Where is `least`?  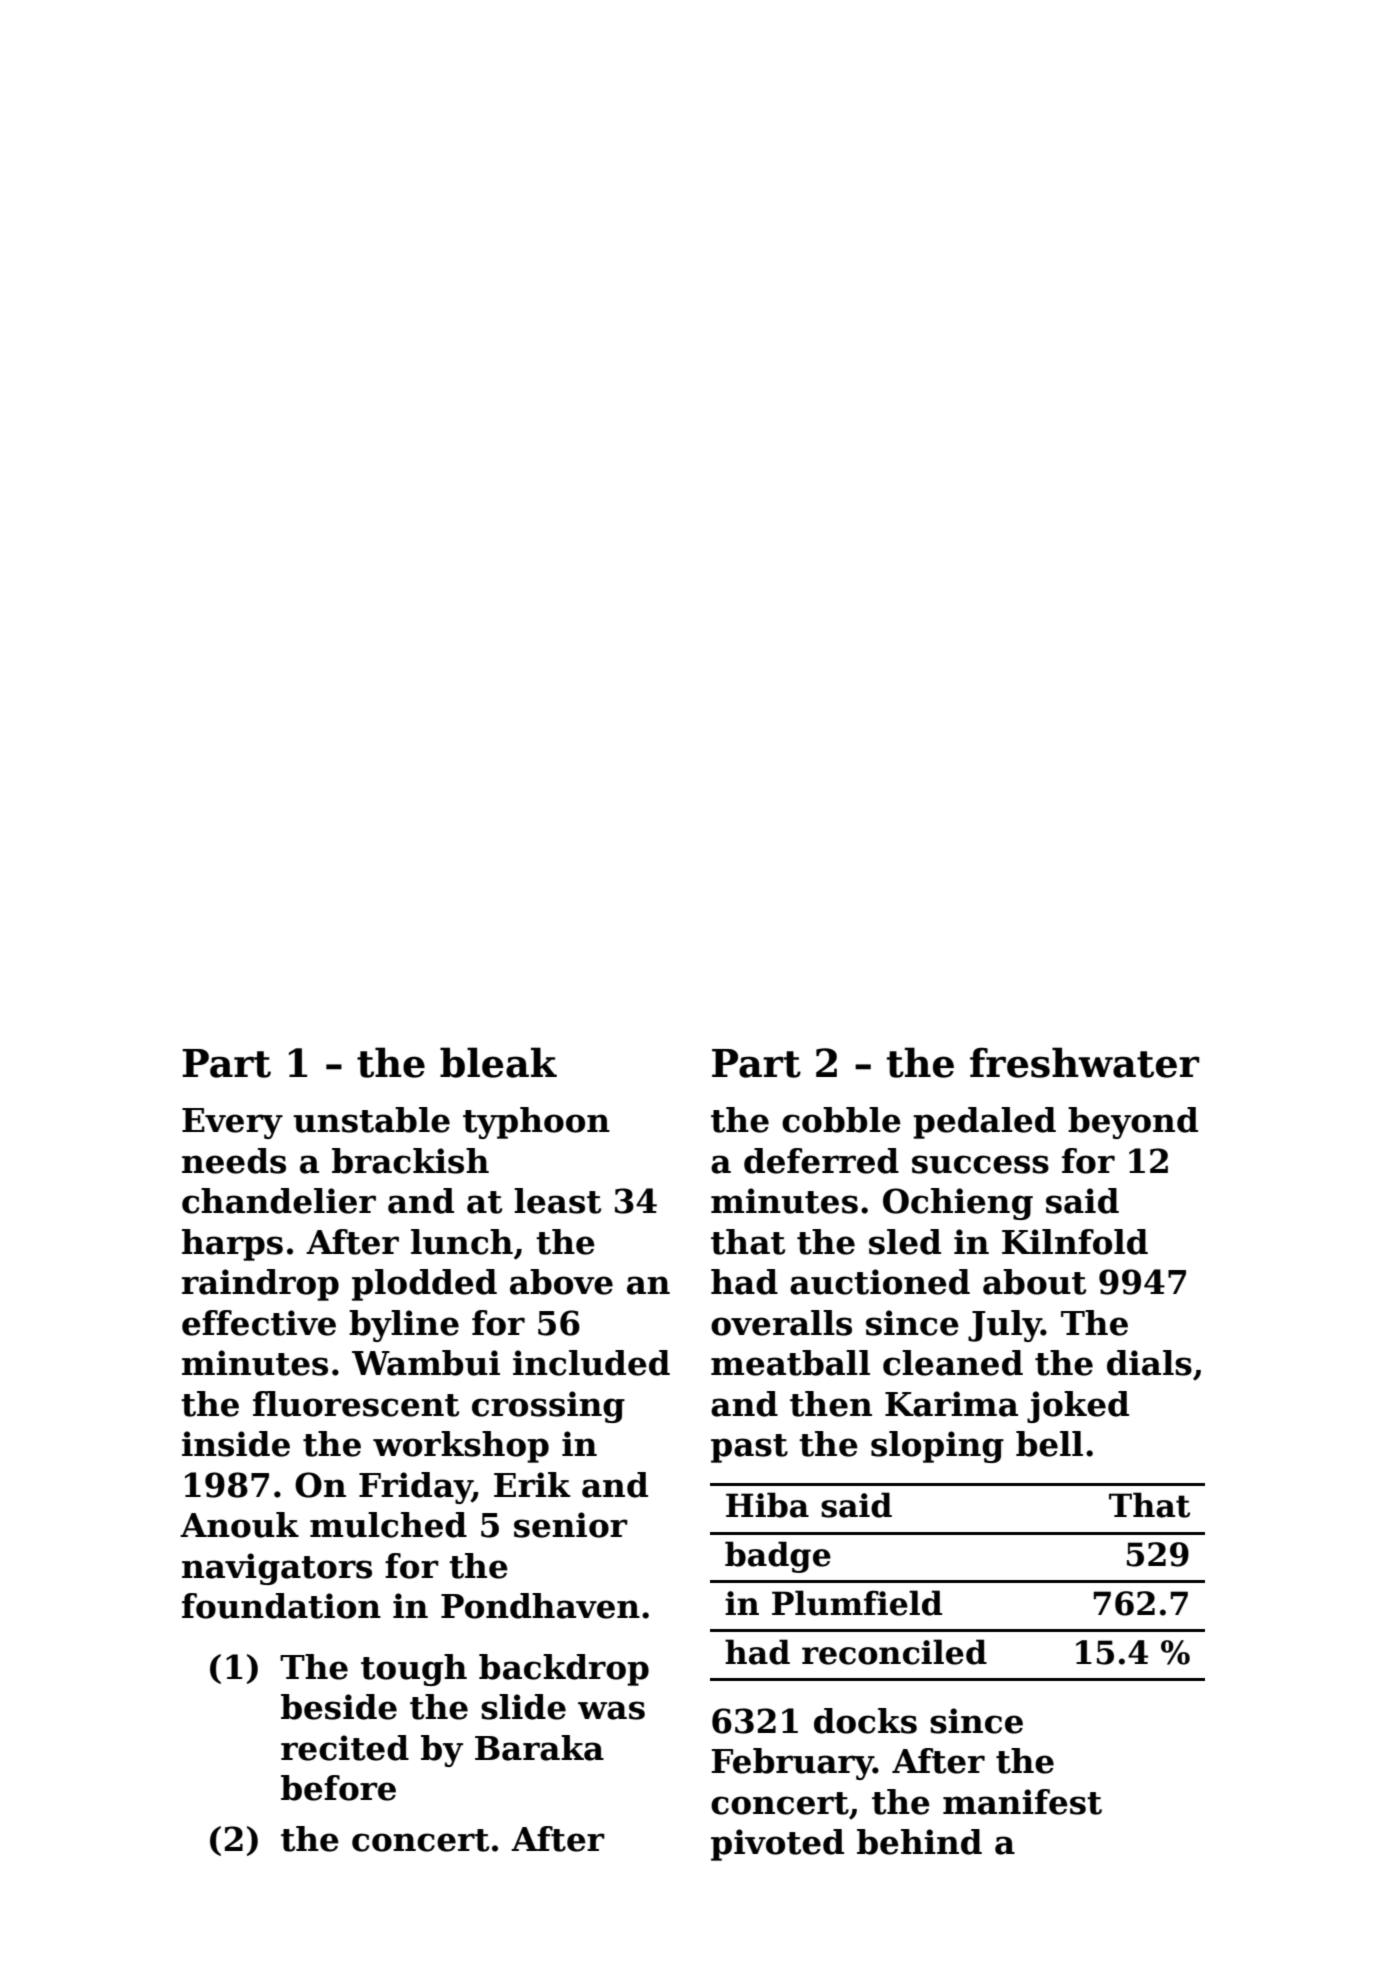 least is located at coordinates (557, 1201).
